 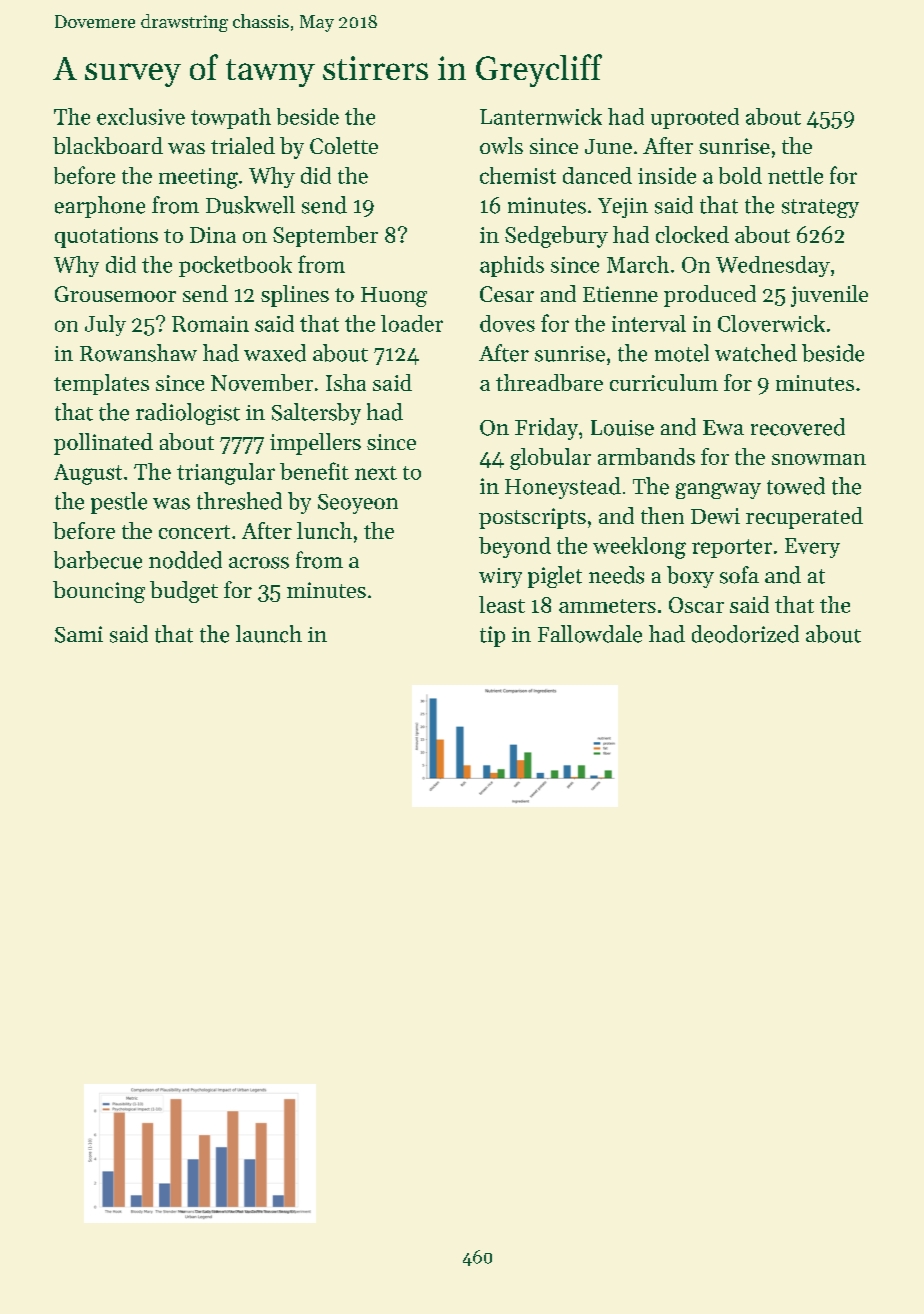 What do you see at coordinates (812, 548) in the page?
I see `Every` at bounding box center [812, 548].
